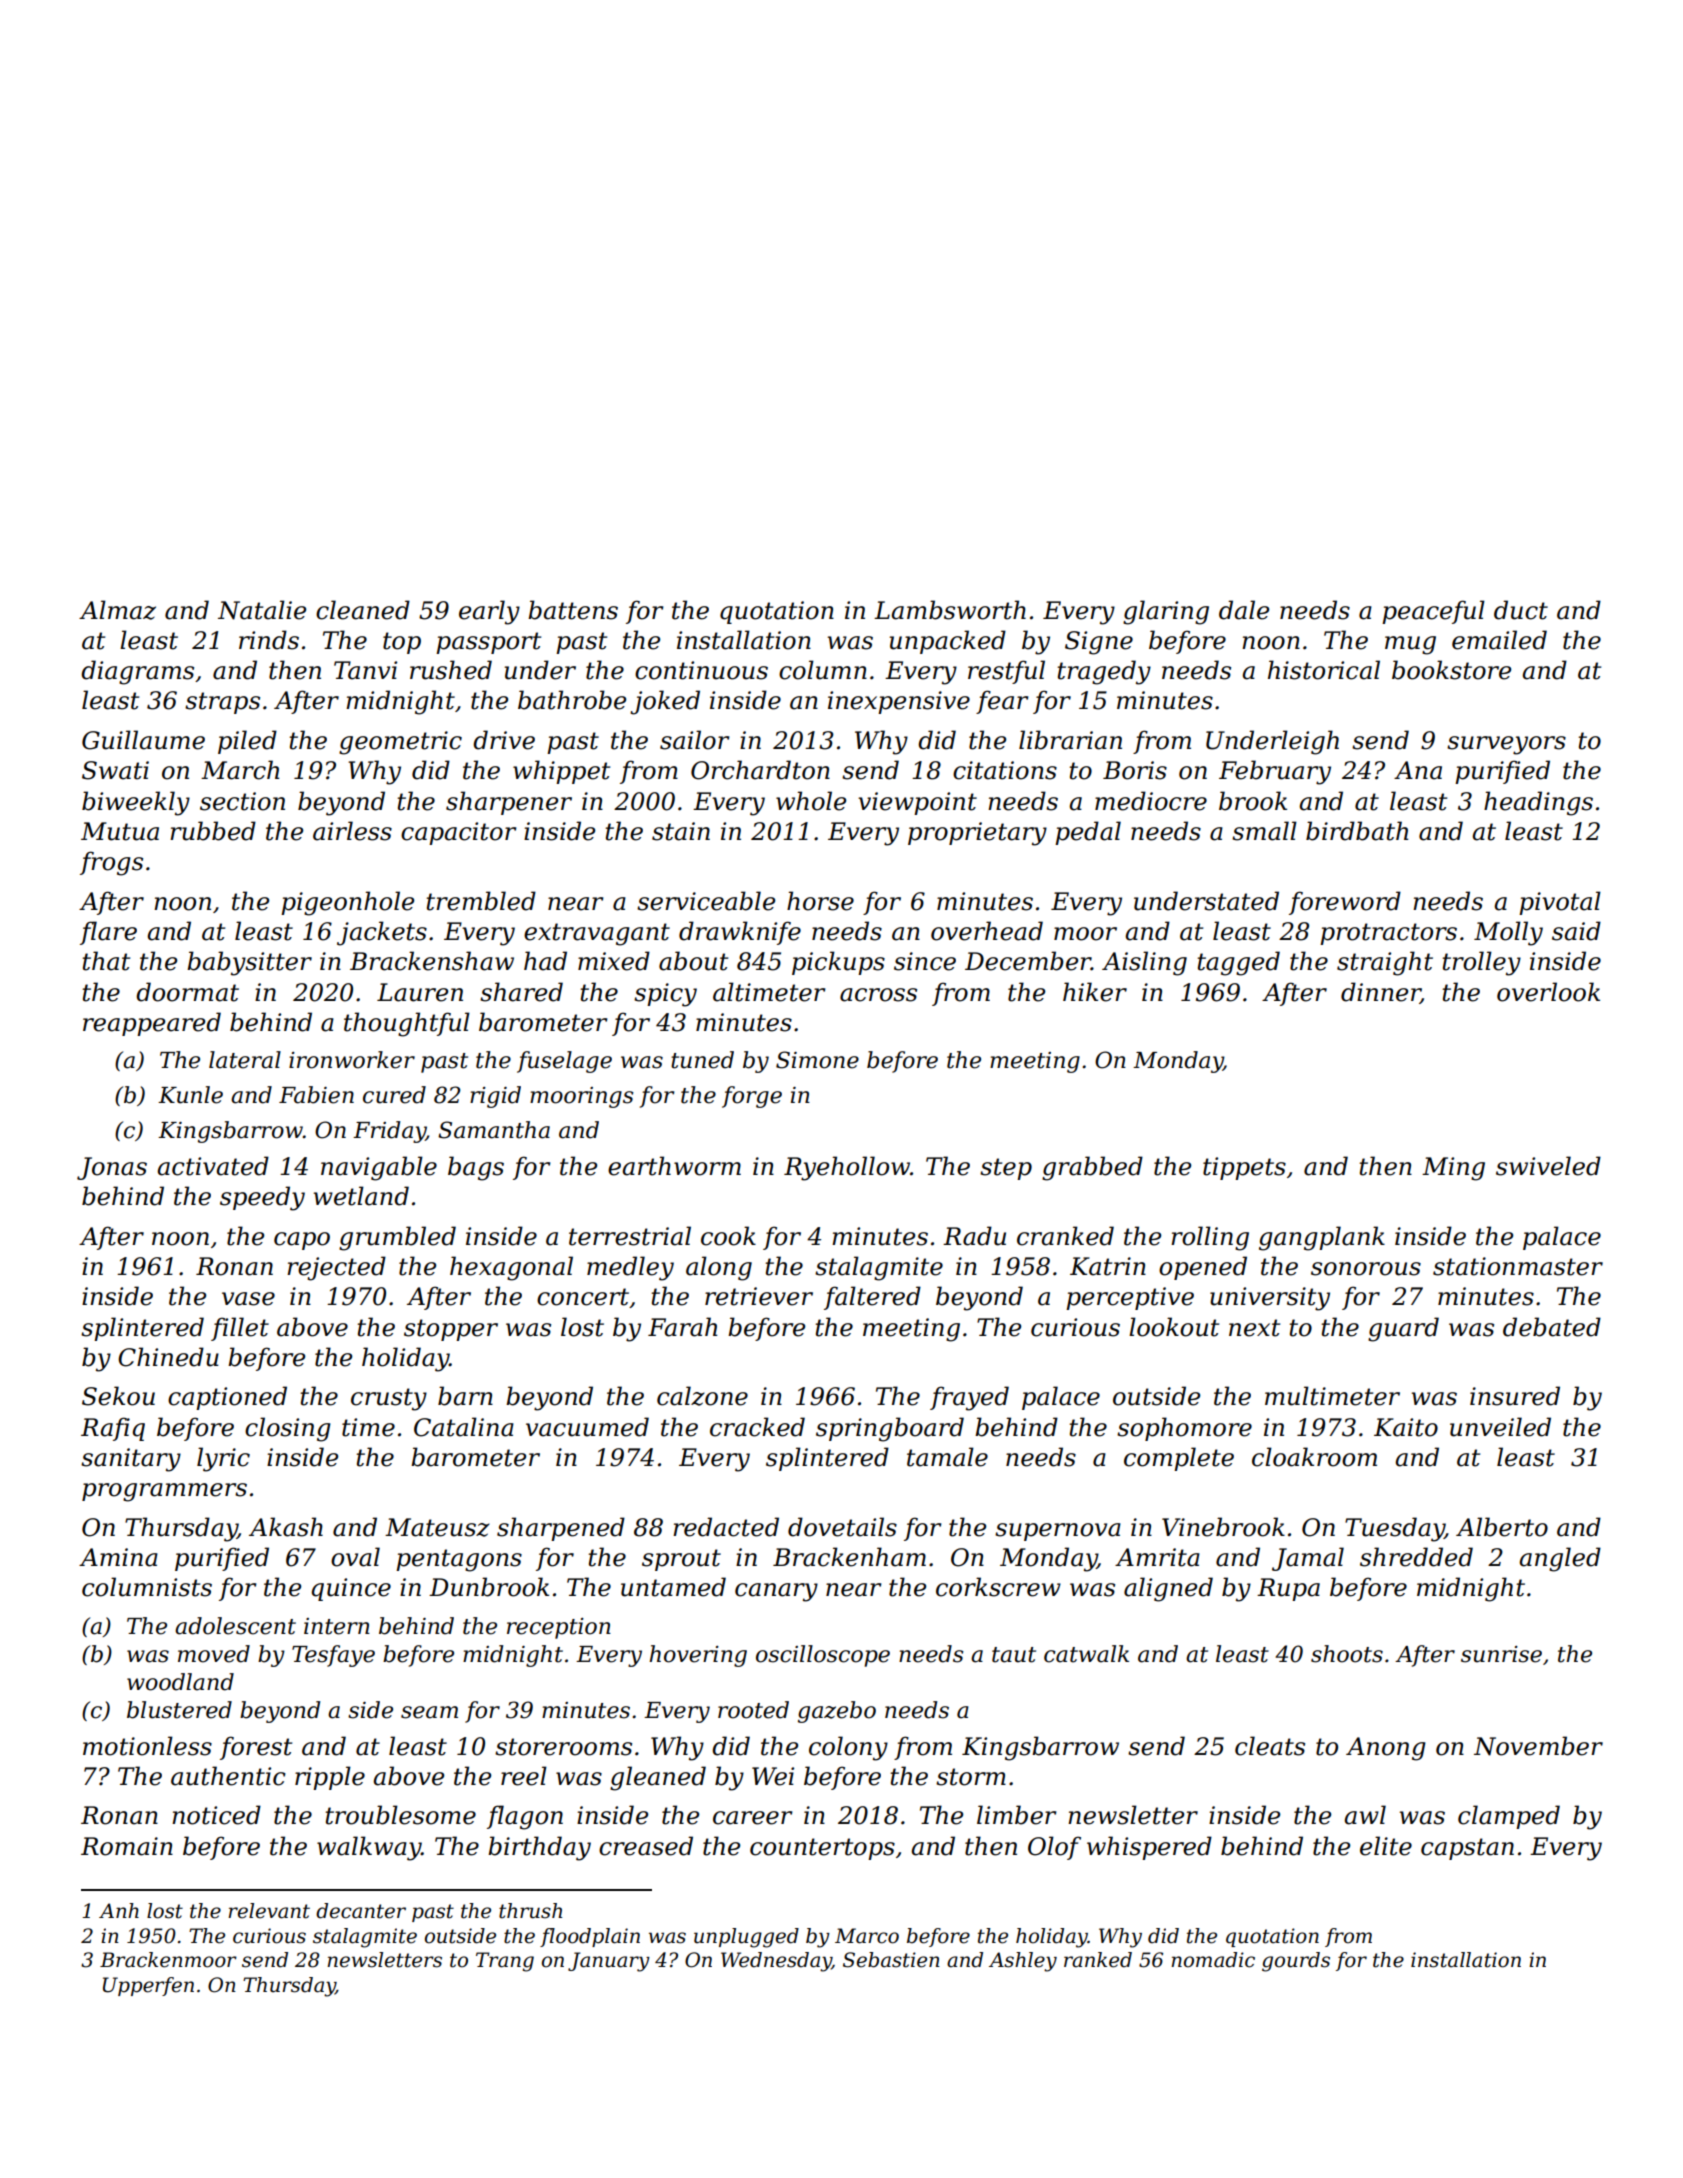 This screenshot has width=1683, height=2178. I want to click on vase, so click(248, 1299).
